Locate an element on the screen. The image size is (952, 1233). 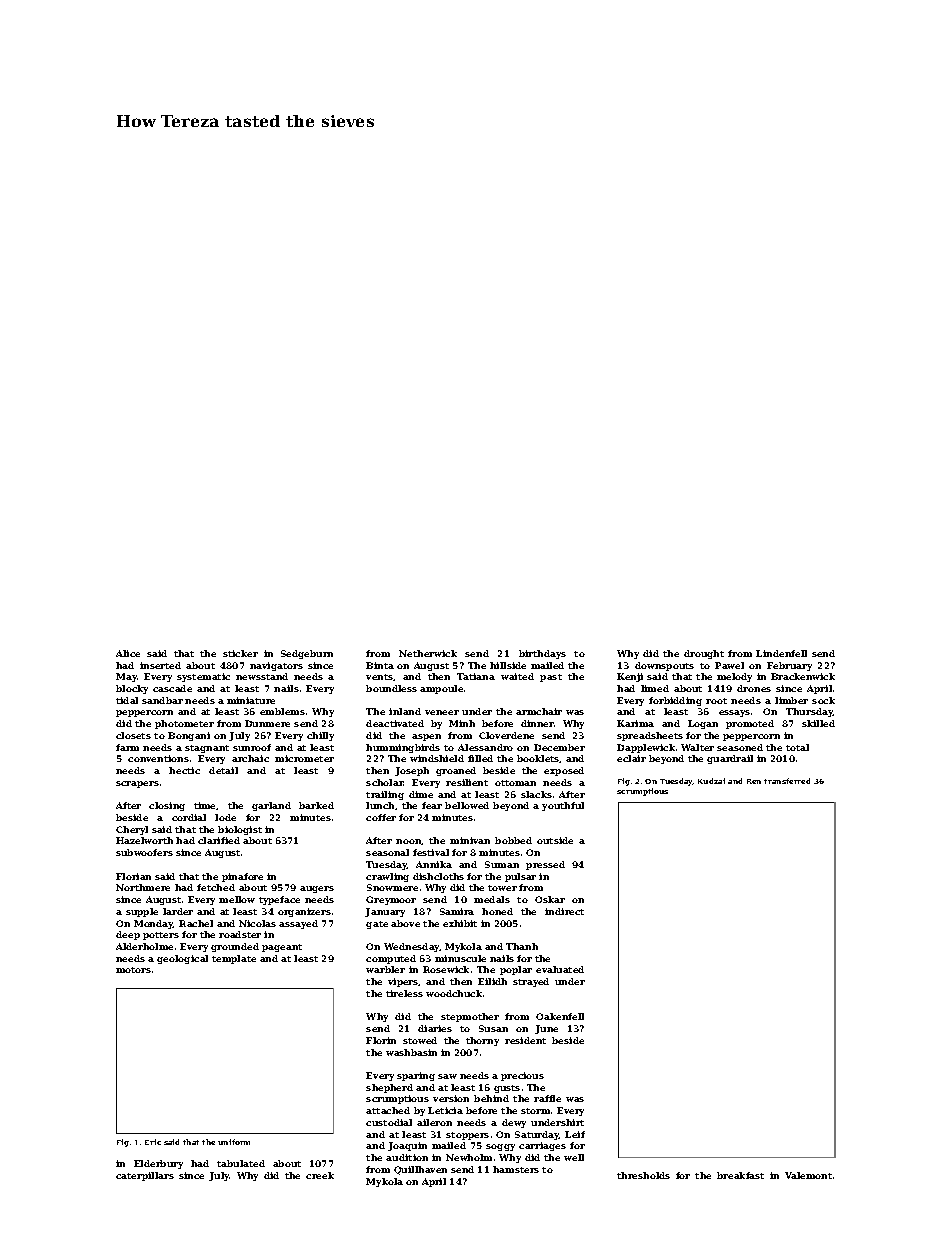
version is located at coordinates (451, 1098).
